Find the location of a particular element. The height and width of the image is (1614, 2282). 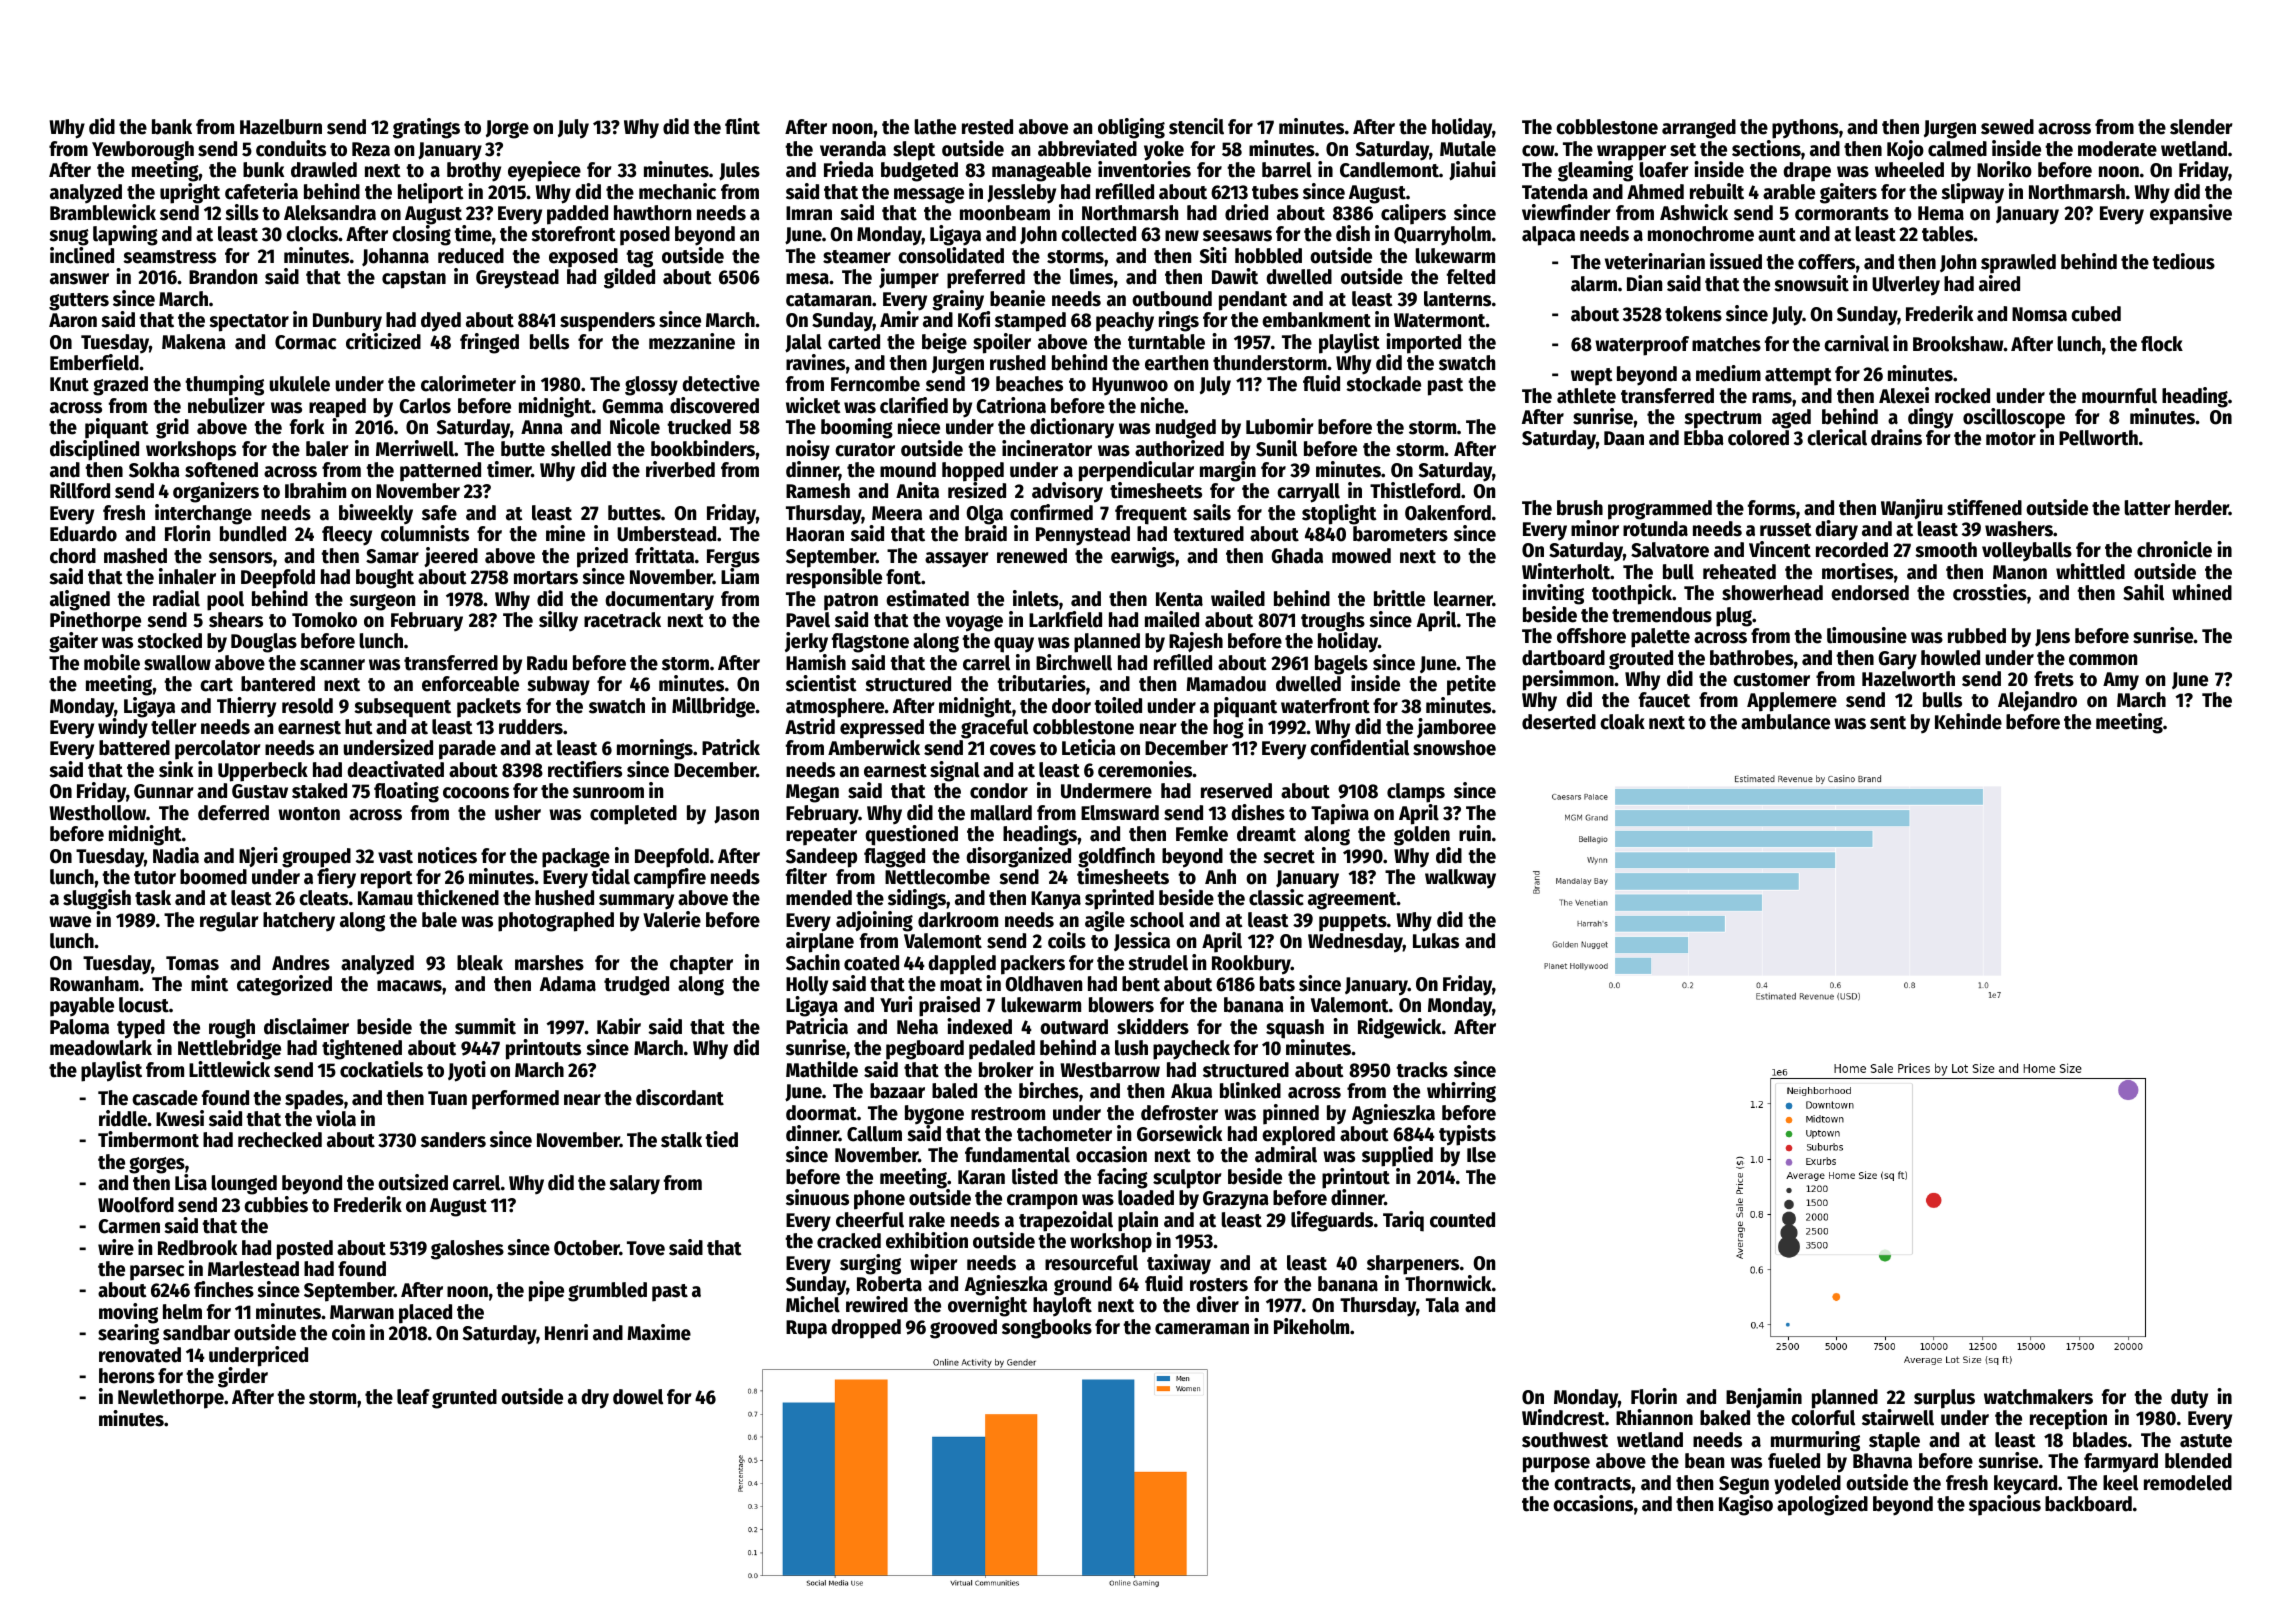

stencil is located at coordinates (1196, 126).
